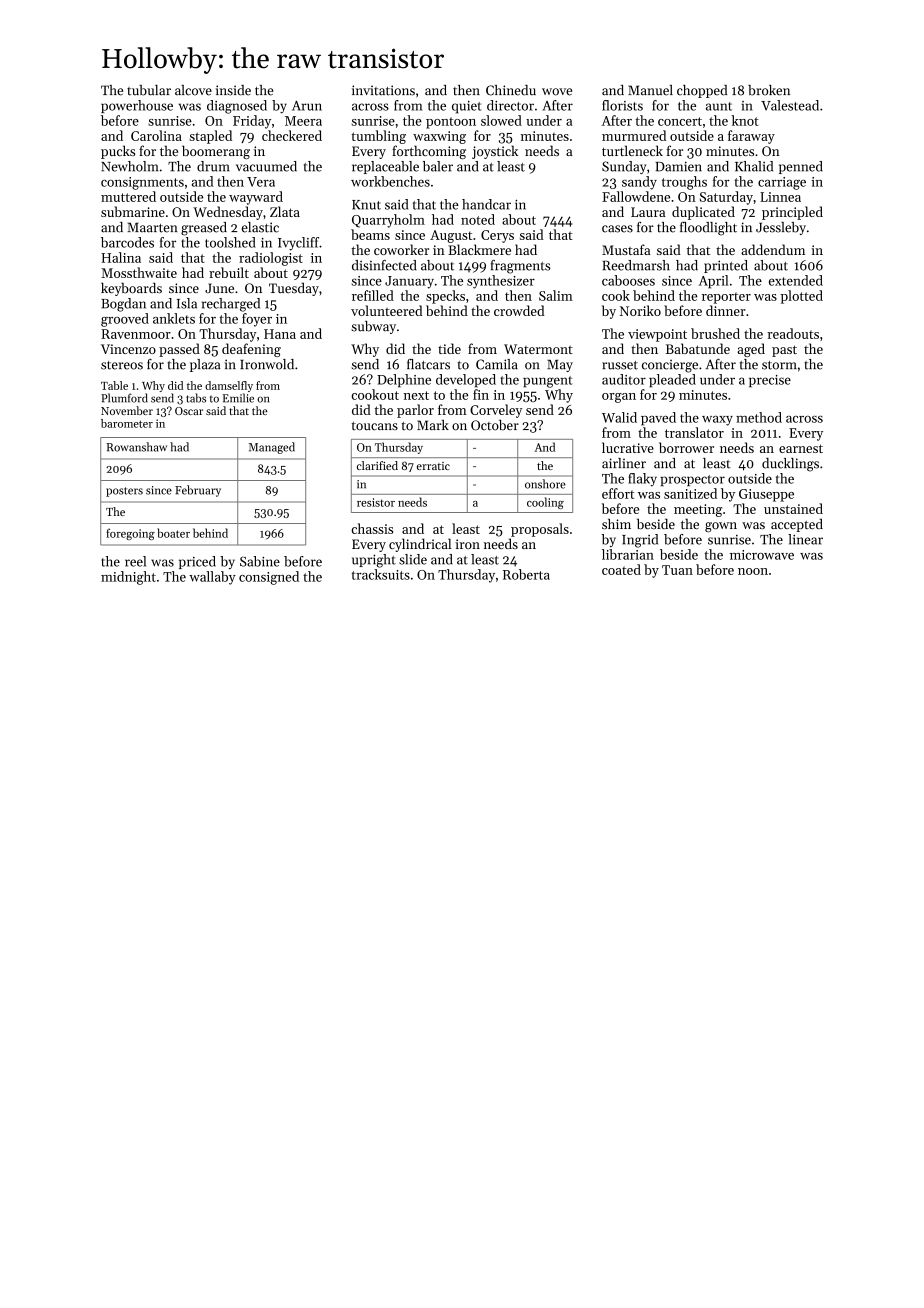  What do you see at coordinates (557, 92) in the image?
I see `wove` at bounding box center [557, 92].
